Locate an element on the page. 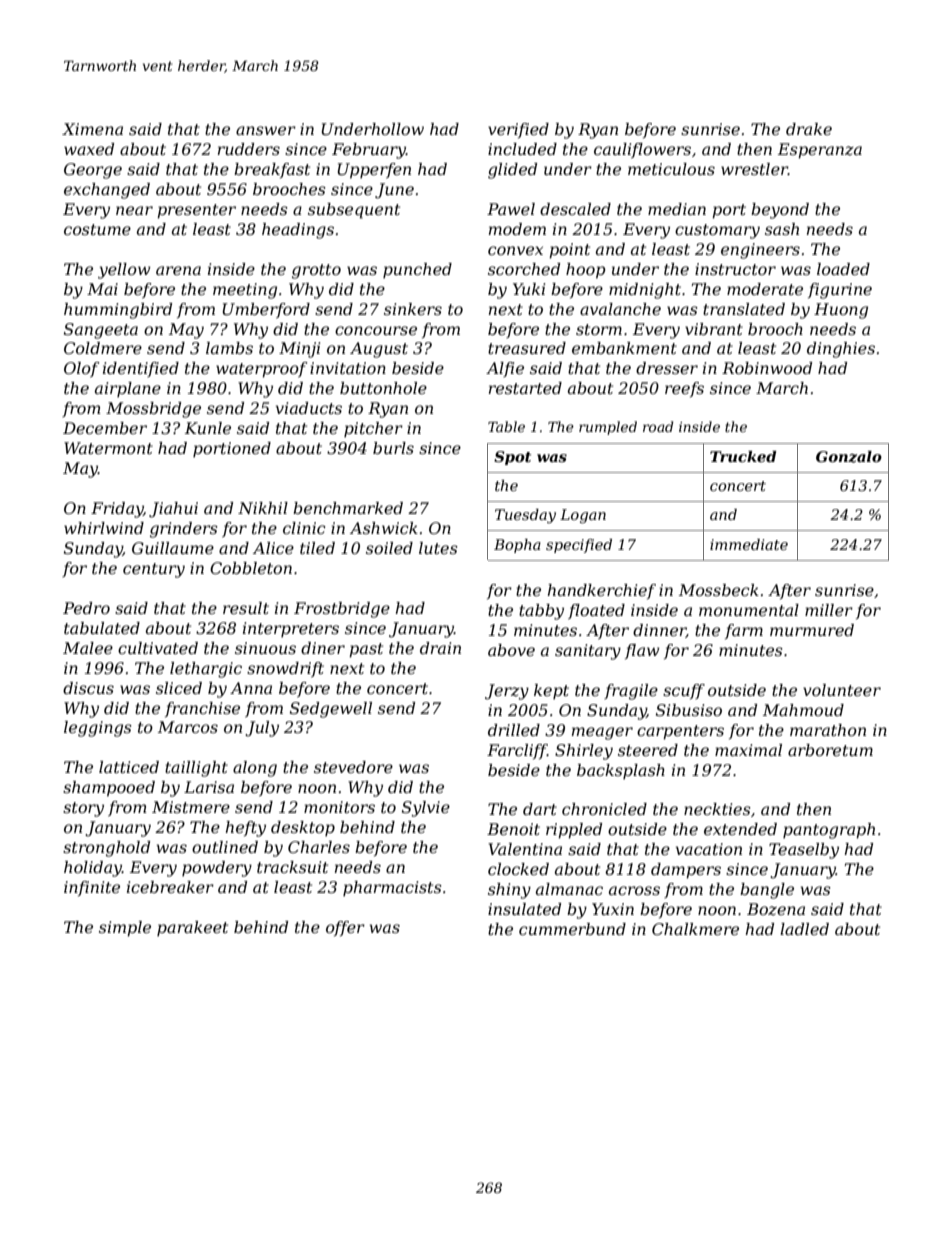 The width and height of the image is (952, 1233). Pawel is located at coordinates (511, 209).
